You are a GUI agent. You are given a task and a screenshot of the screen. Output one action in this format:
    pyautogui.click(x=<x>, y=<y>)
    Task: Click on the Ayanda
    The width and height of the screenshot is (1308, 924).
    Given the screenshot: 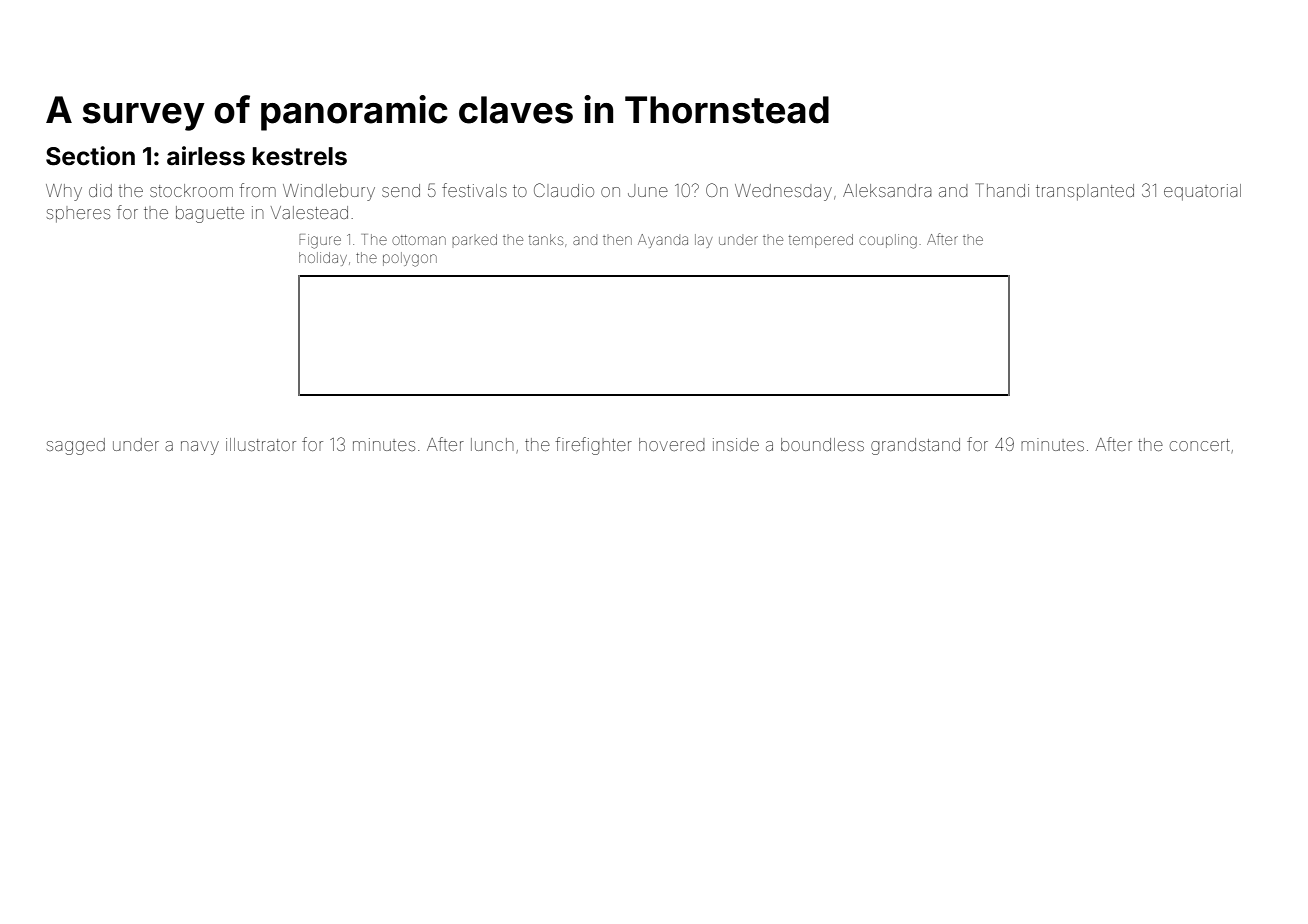 What is the action you would take?
    pyautogui.click(x=663, y=241)
